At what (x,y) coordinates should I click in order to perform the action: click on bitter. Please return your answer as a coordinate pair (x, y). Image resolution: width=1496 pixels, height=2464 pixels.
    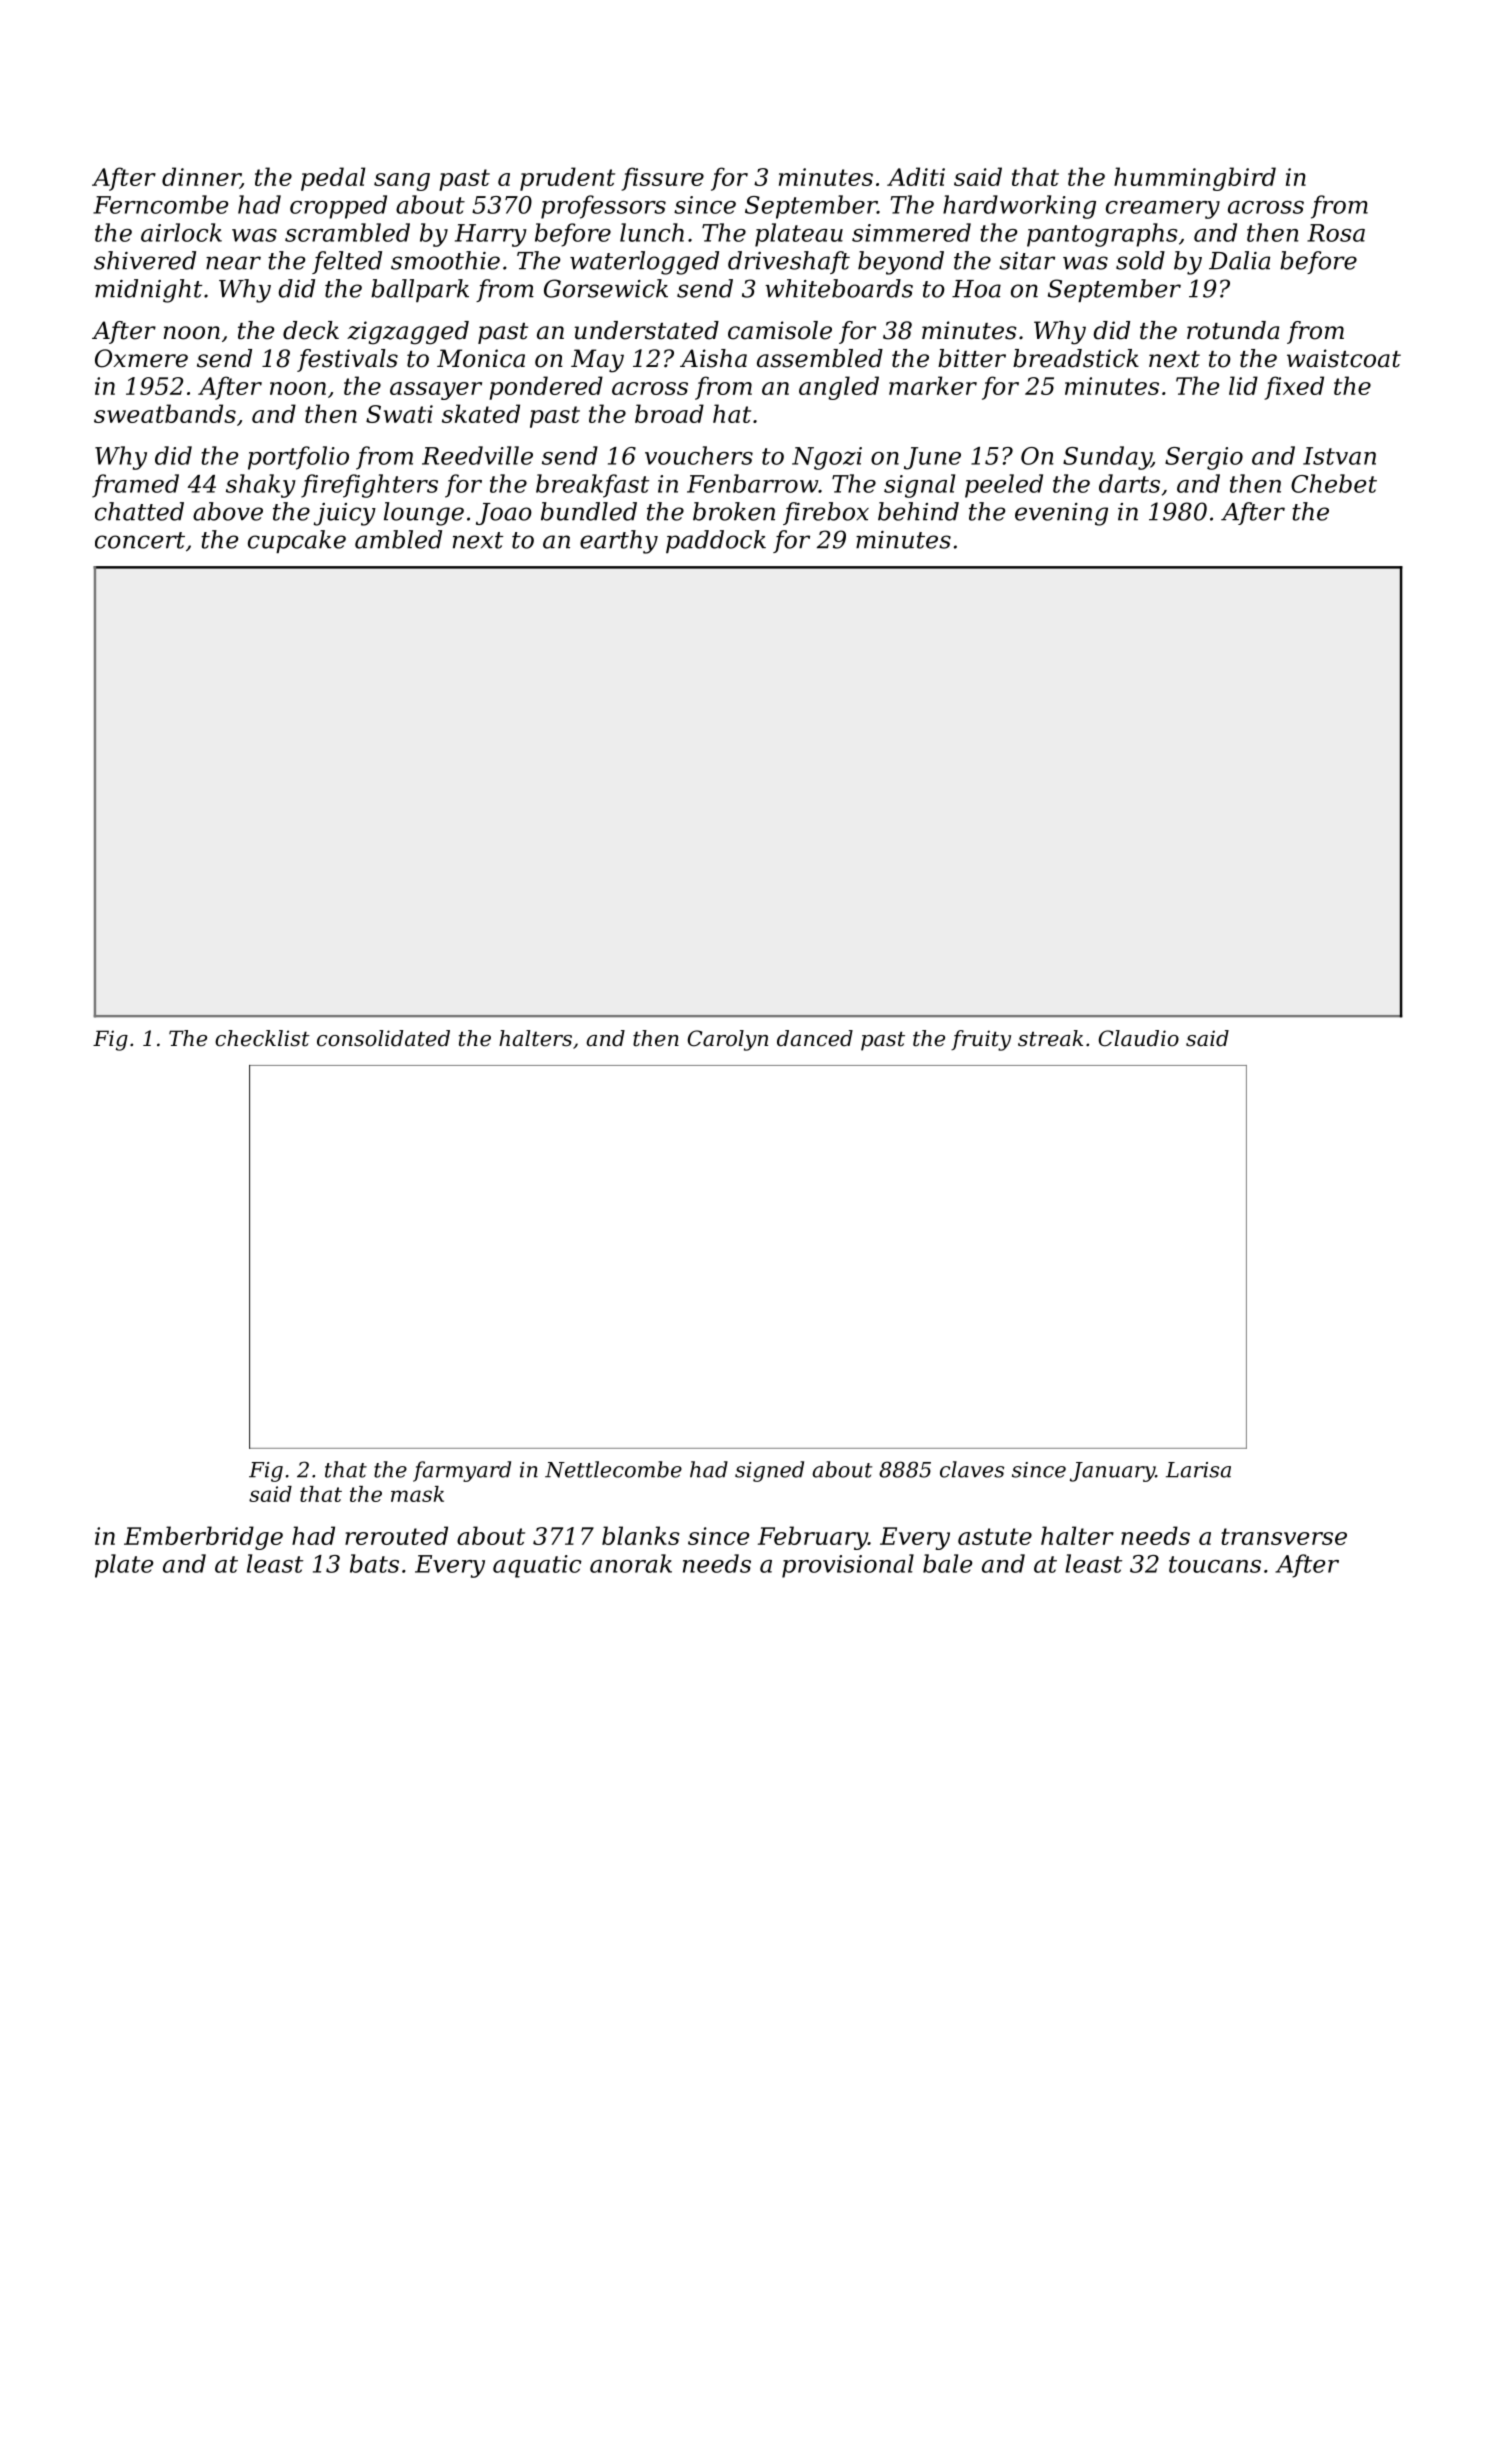
    Looking at the image, I should click on (972, 358).
